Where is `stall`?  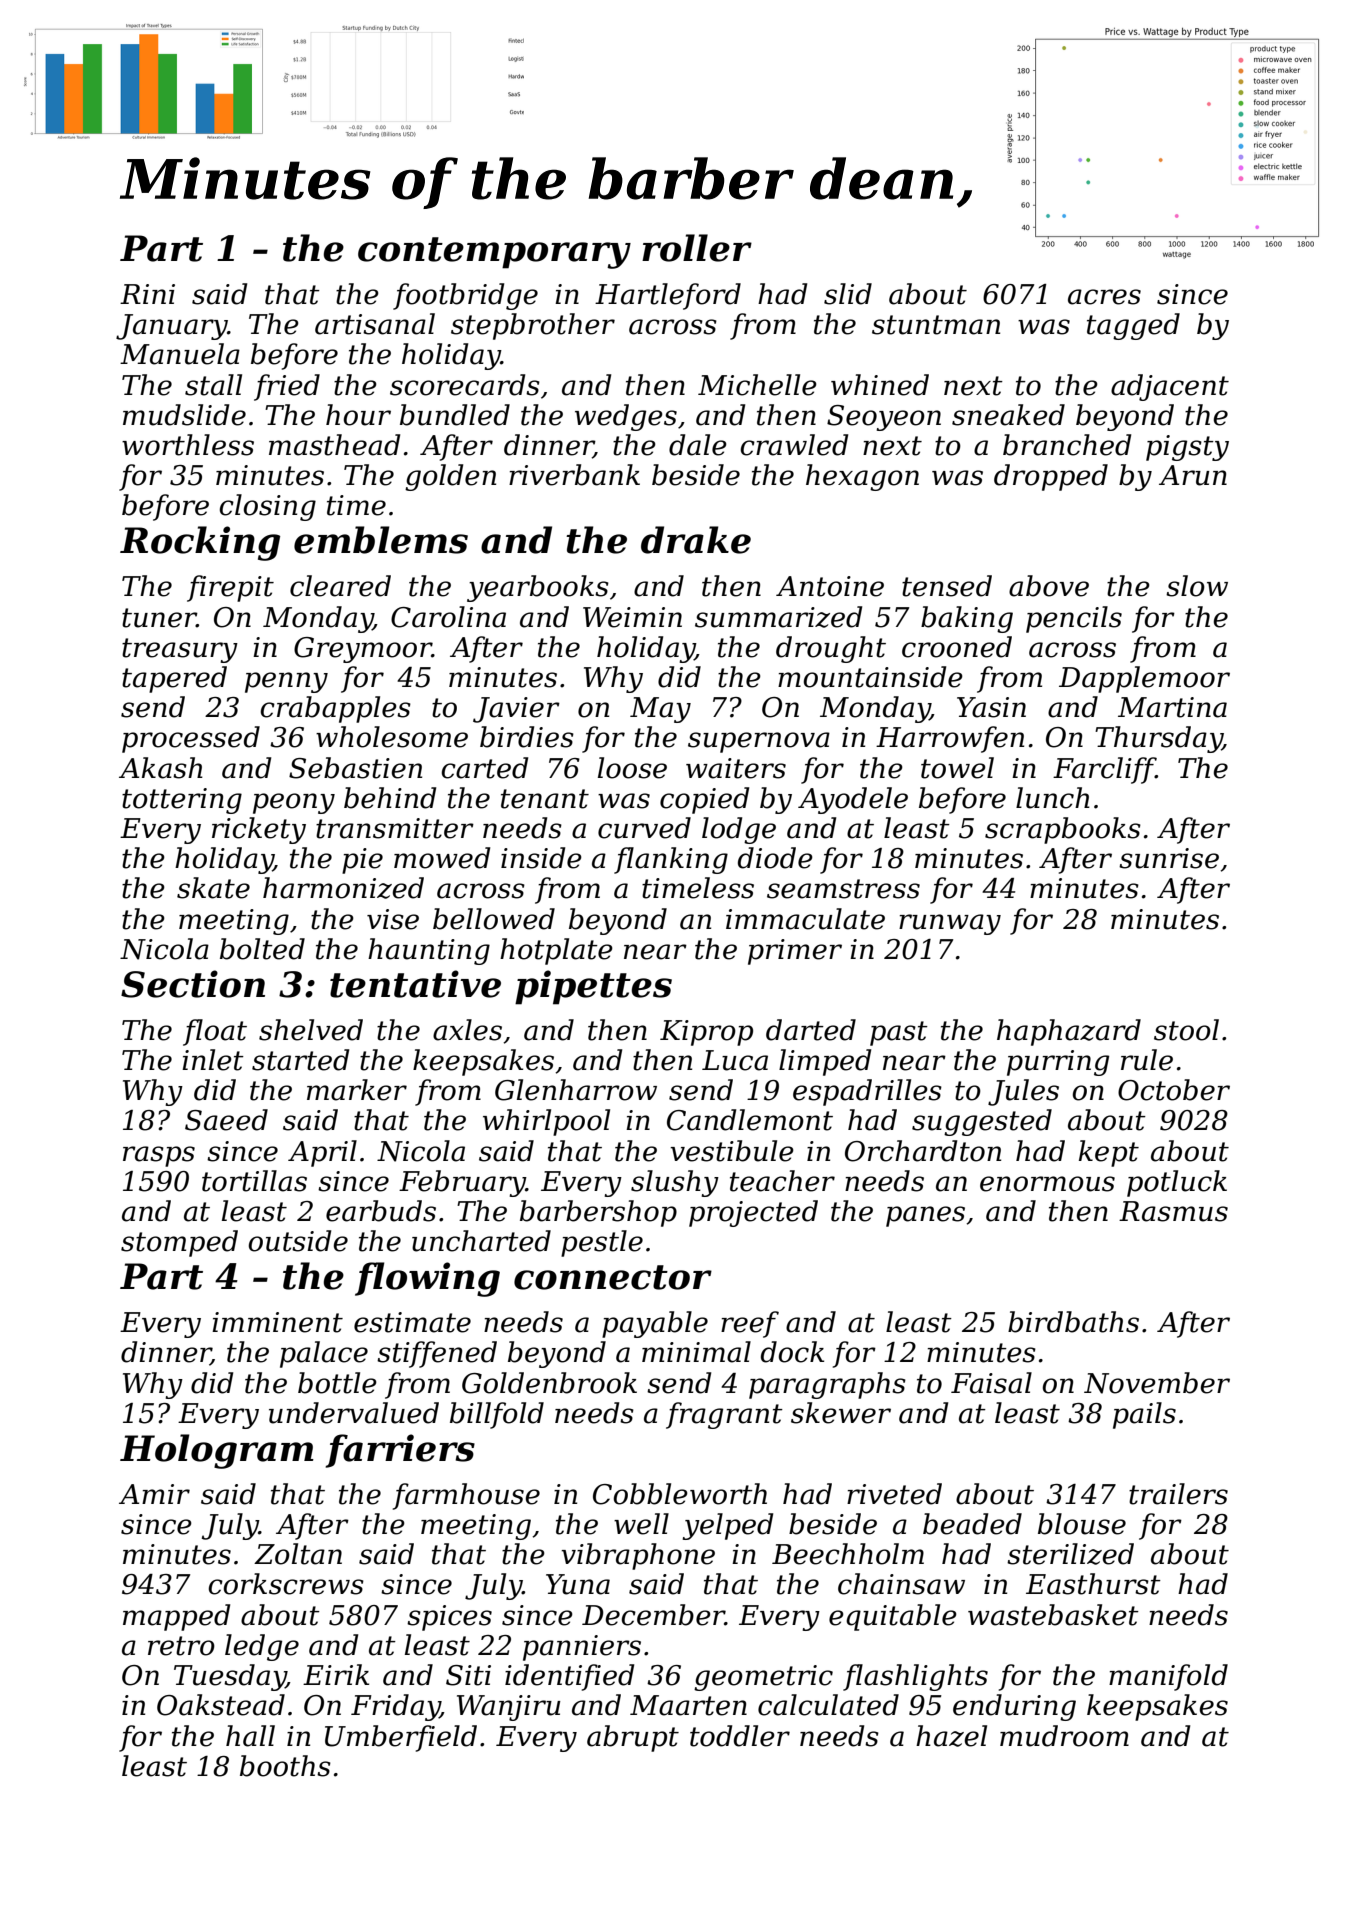
stall is located at coordinates (213, 385).
